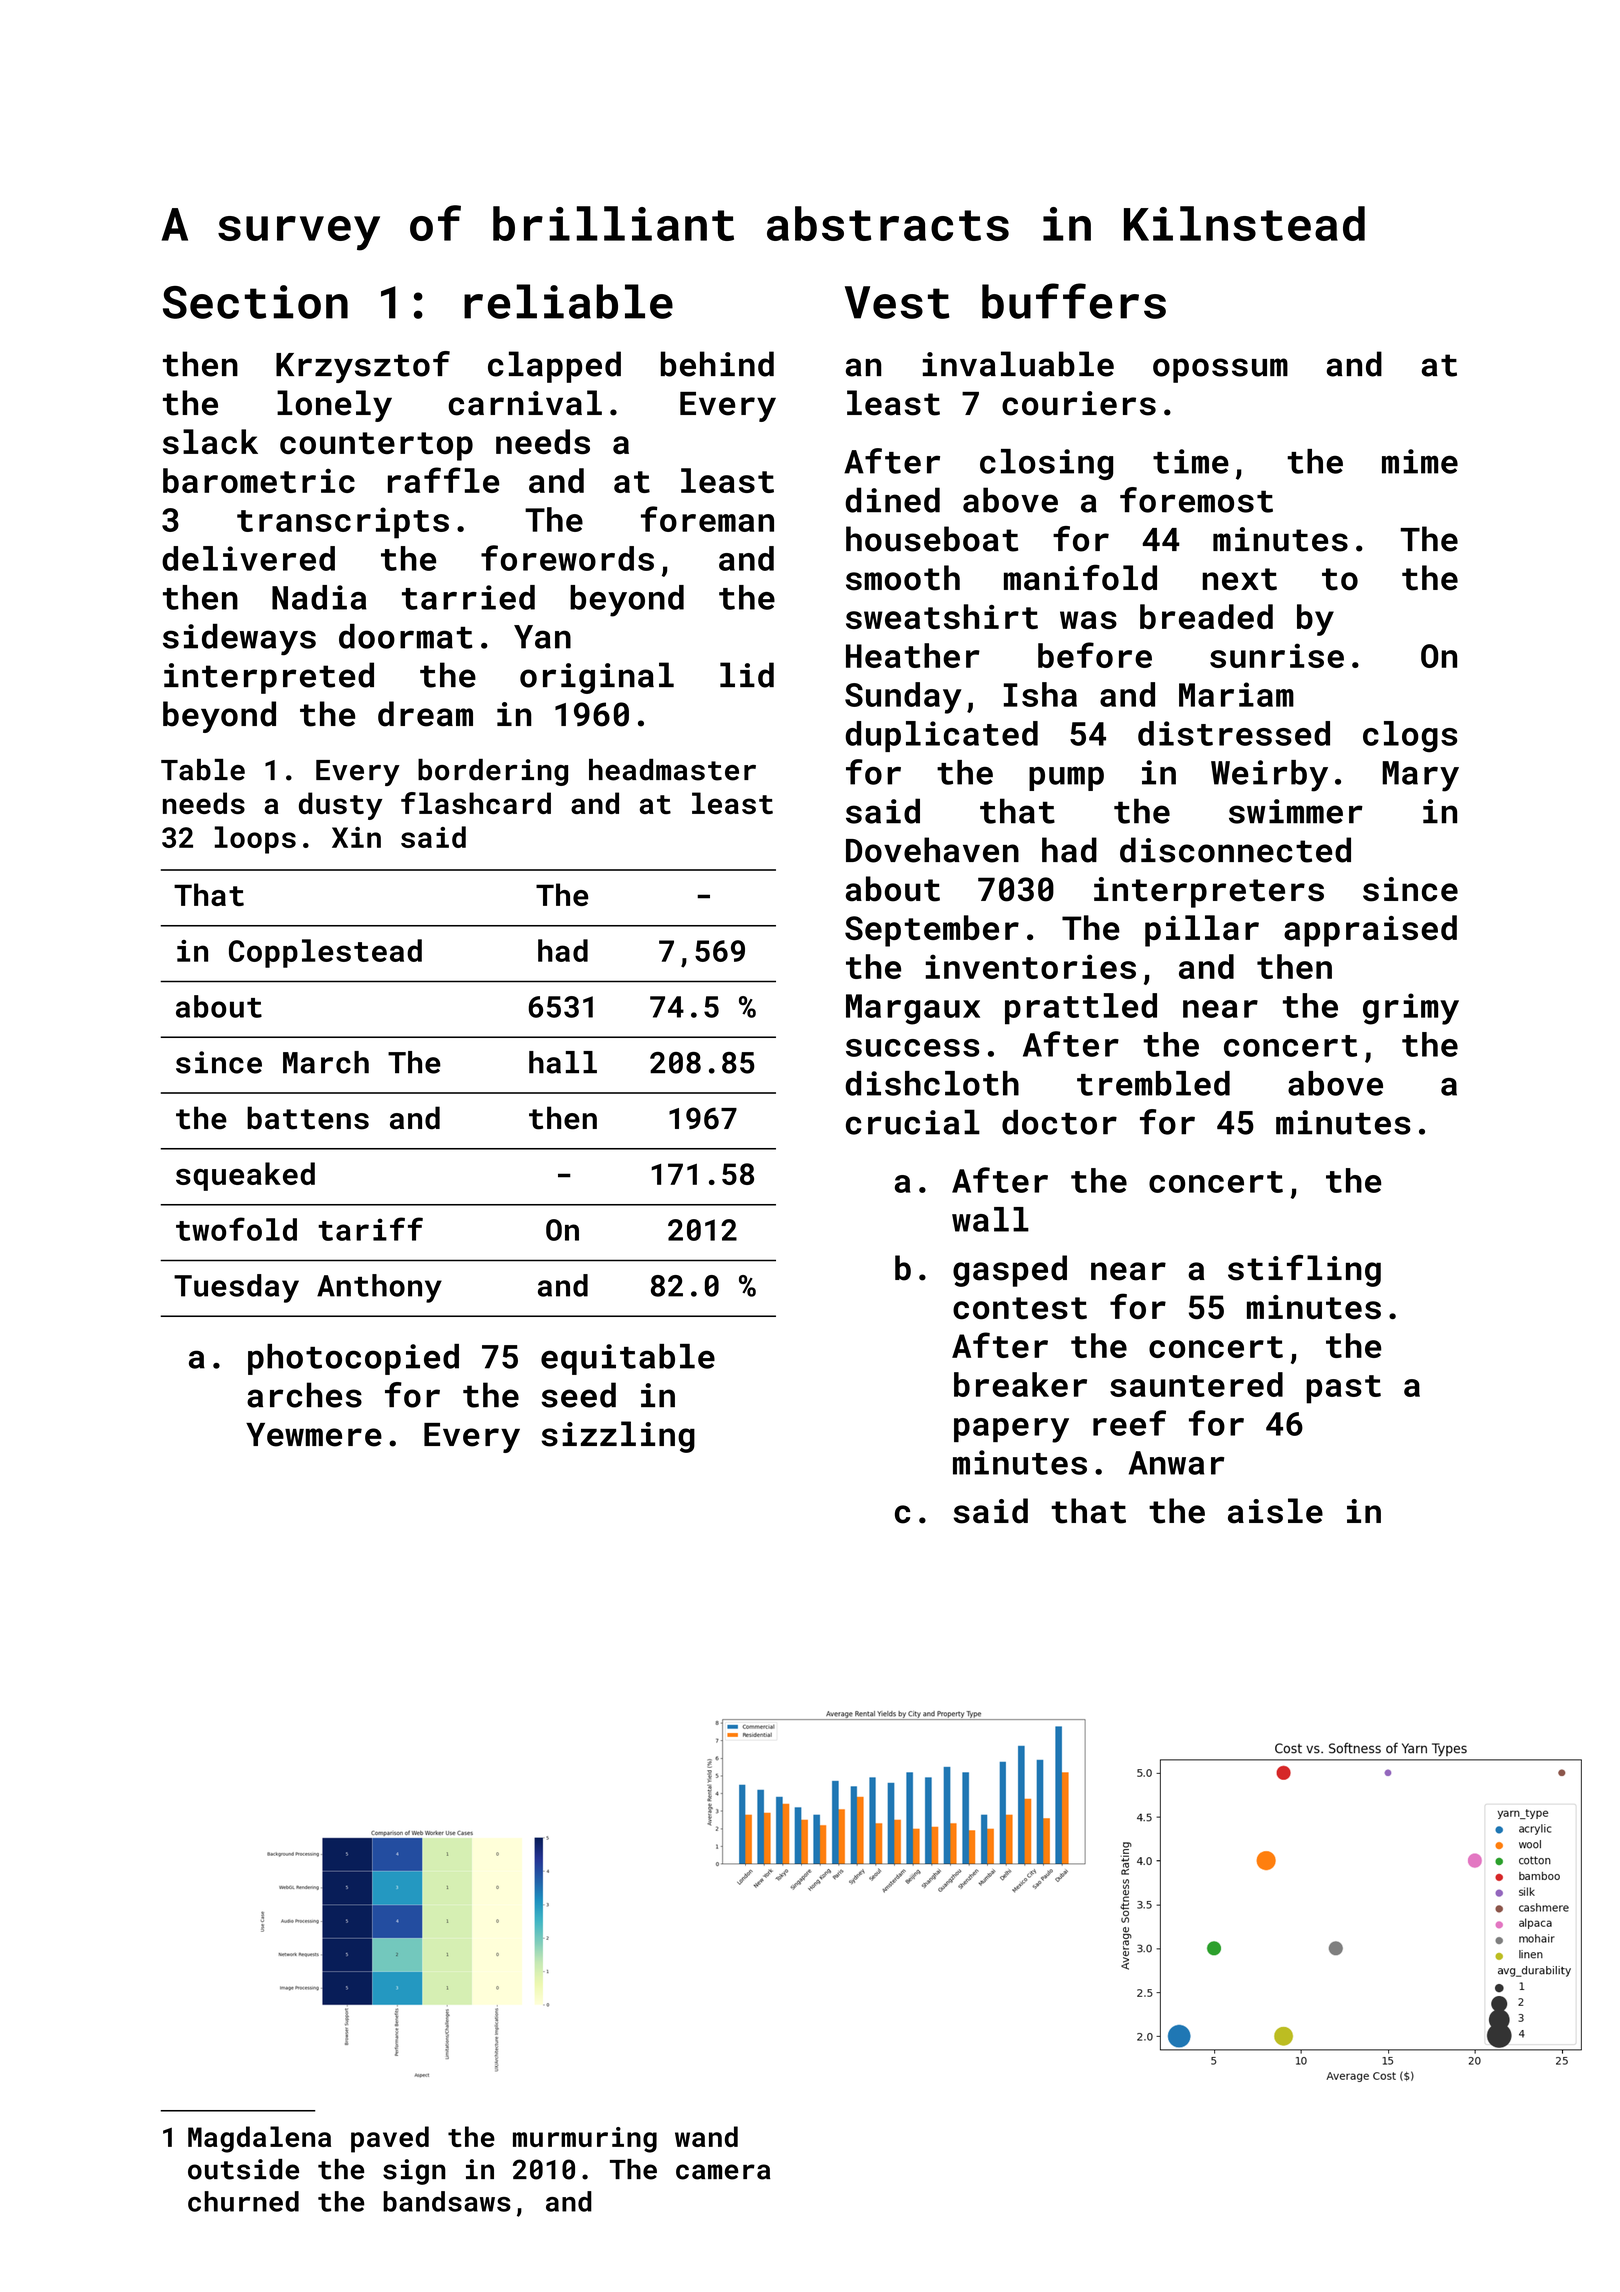  I want to click on camera, so click(723, 2172).
